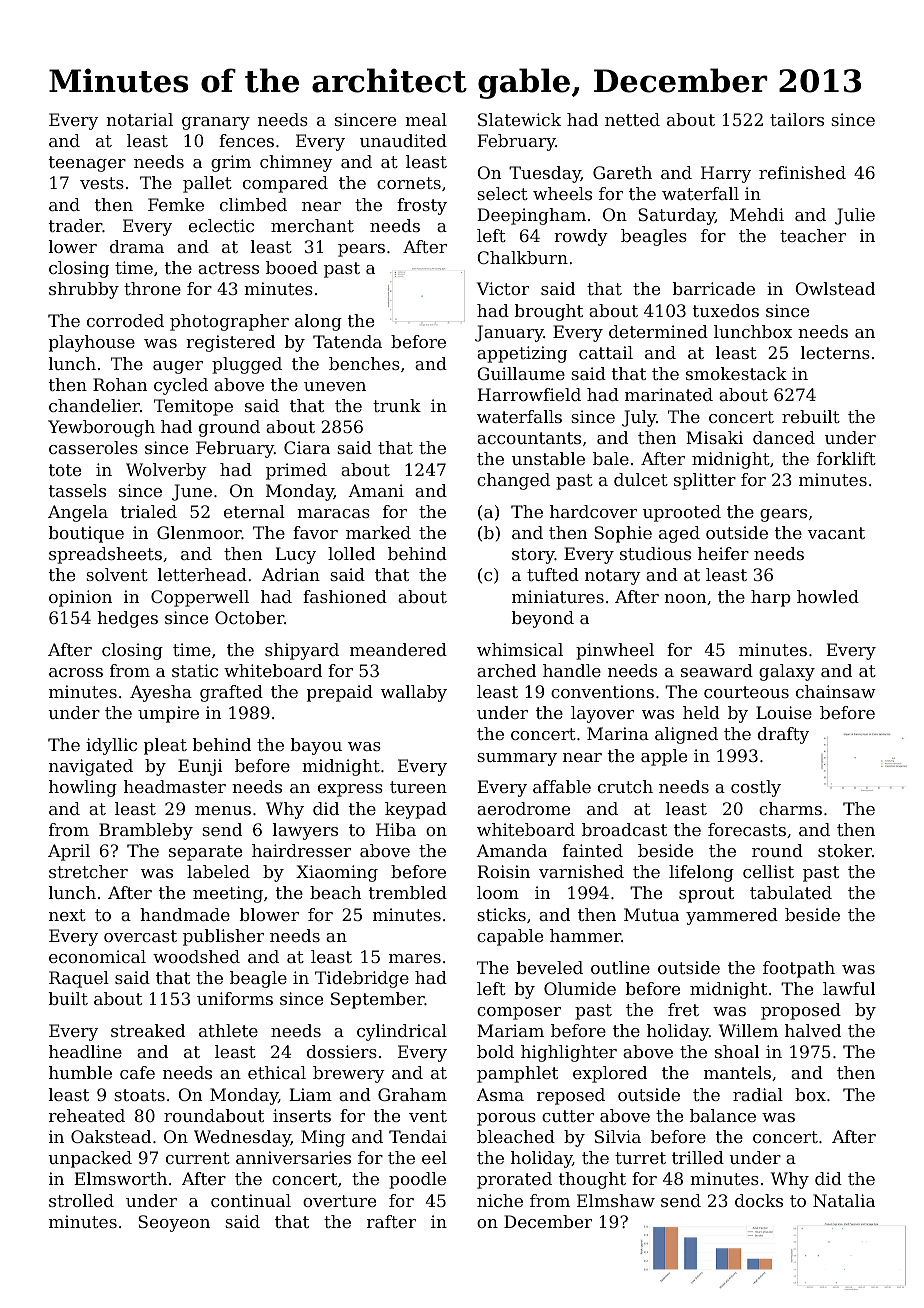 This screenshot has height=1308, width=924. I want to click on economical, so click(97, 956).
